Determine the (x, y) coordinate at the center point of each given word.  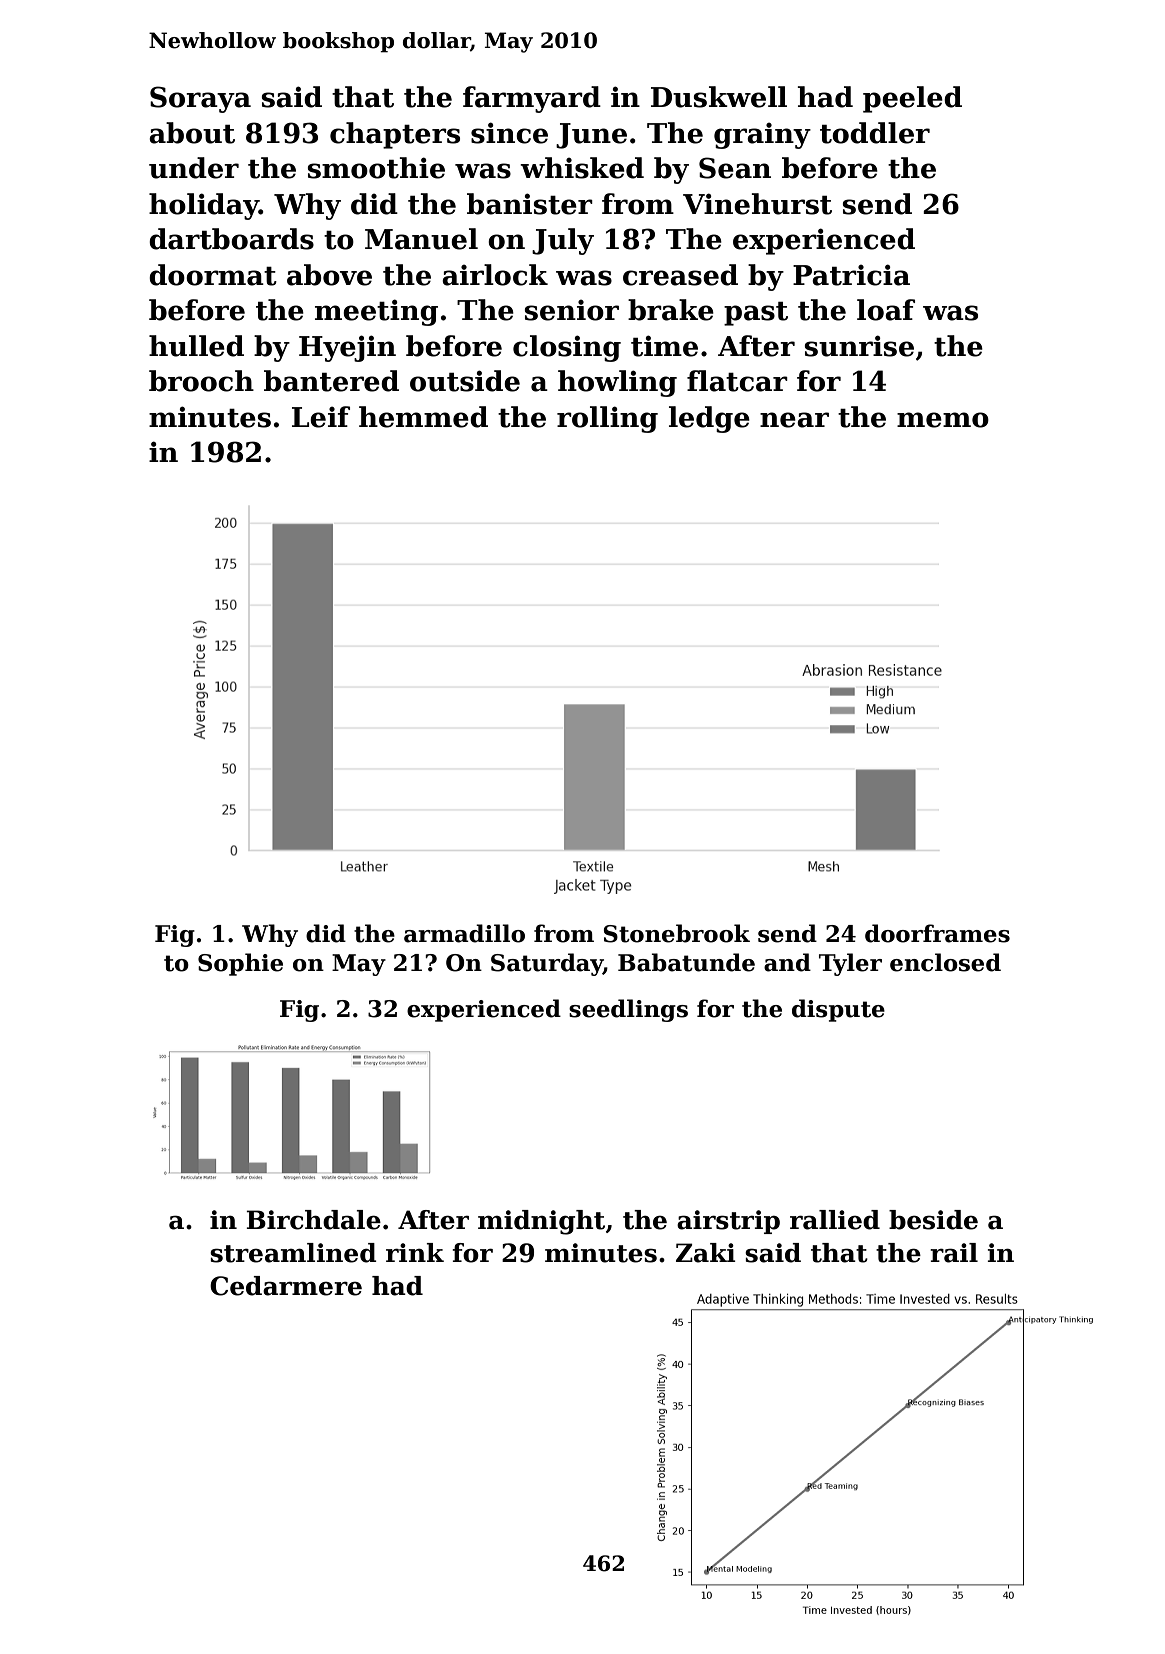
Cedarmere (286, 1286)
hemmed (423, 417)
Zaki (706, 1253)
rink (415, 1252)
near (794, 420)
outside (465, 381)
